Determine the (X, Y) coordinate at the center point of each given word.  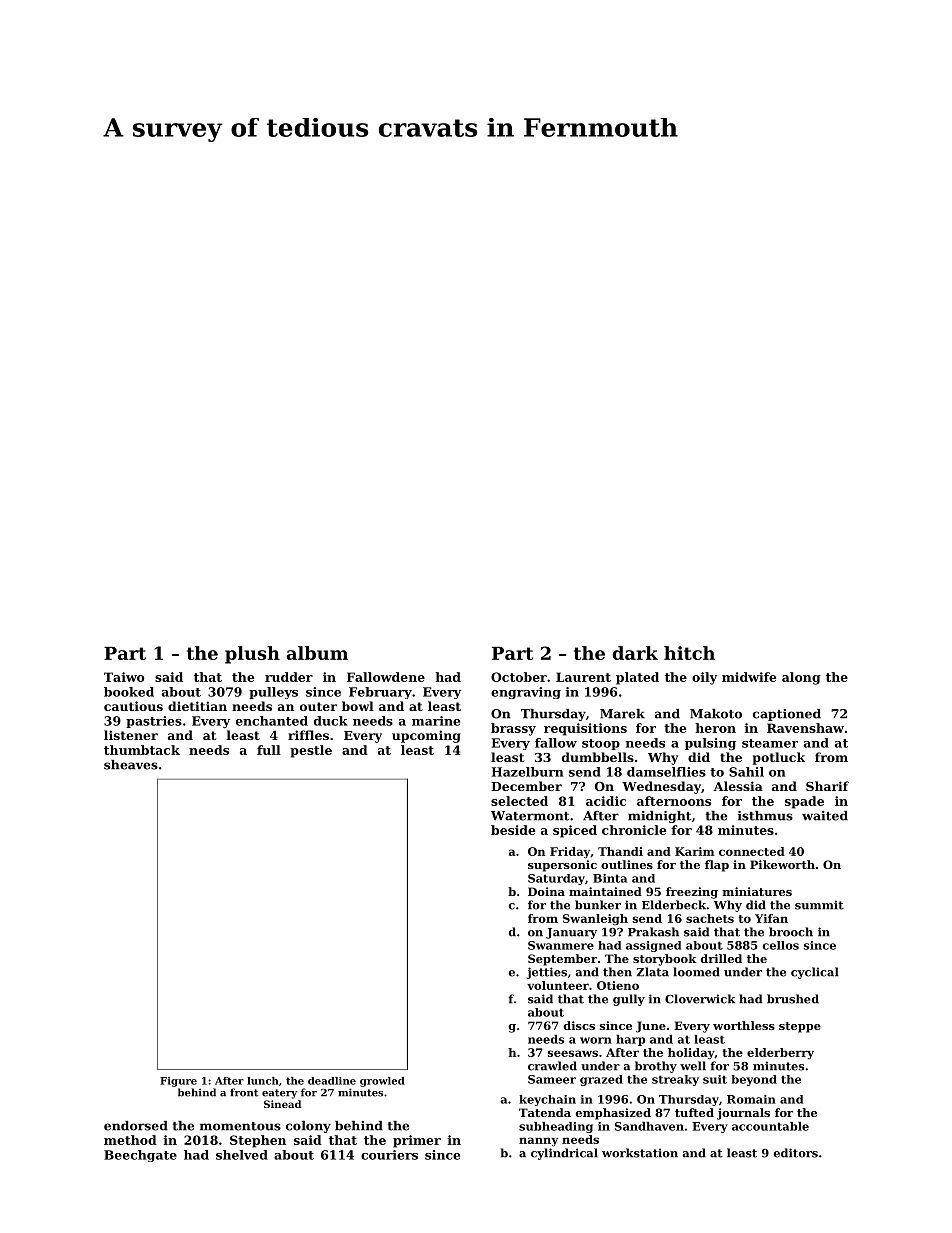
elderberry (780, 1053)
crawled (552, 1066)
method (130, 1140)
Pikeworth (782, 864)
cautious (133, 706)
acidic (606, 801)
